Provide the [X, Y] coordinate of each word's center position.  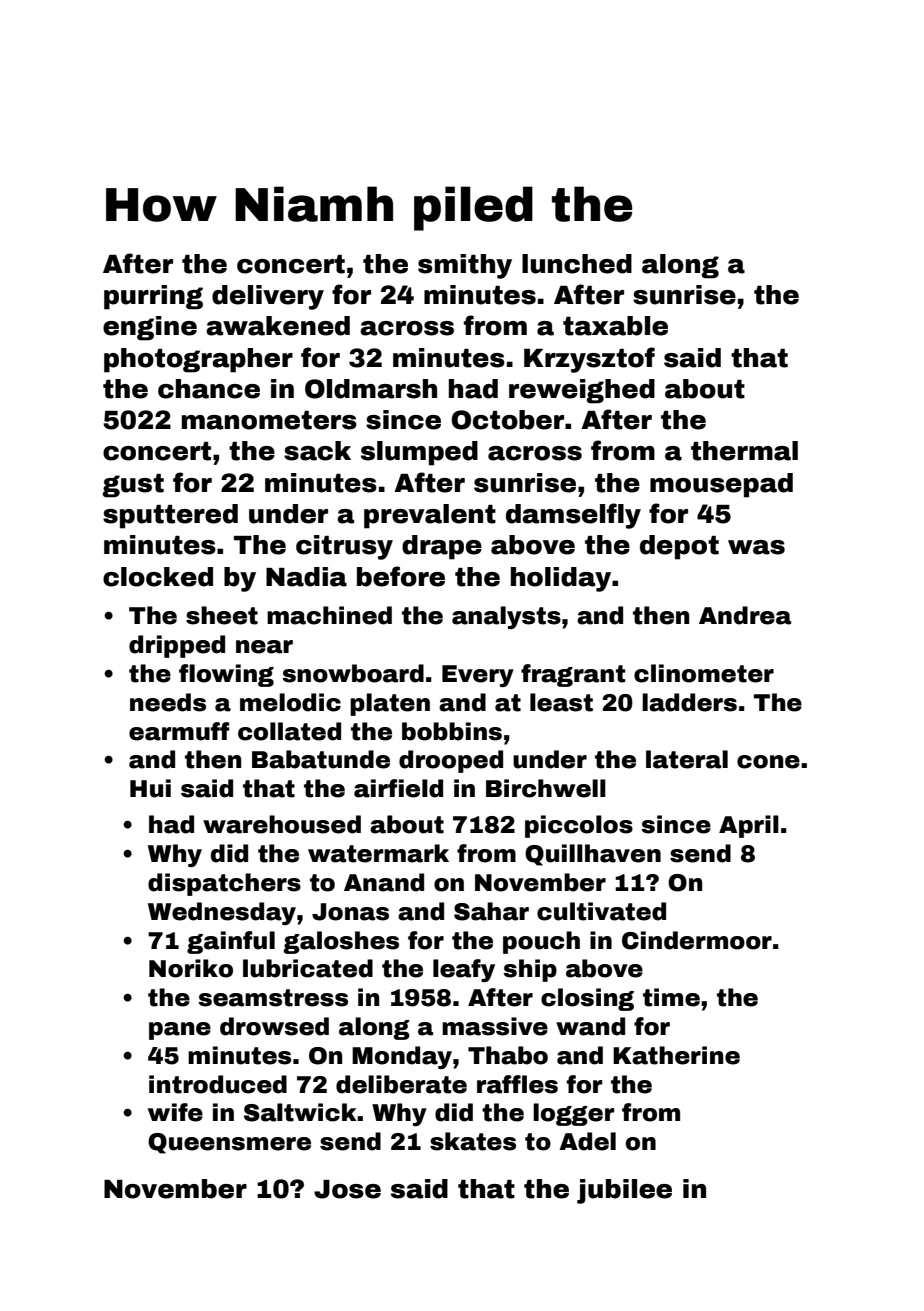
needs [168, 702]
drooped [451, 761]
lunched [577, 264]
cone [768, 762]
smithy [465, 266]
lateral [687, 759]
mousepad [721, 485]
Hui [150, 788]
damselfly [573, 516]
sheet [222, 615]
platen [390, 704]
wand [590, 1026]
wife [175, 1112]
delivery [268, 297]
